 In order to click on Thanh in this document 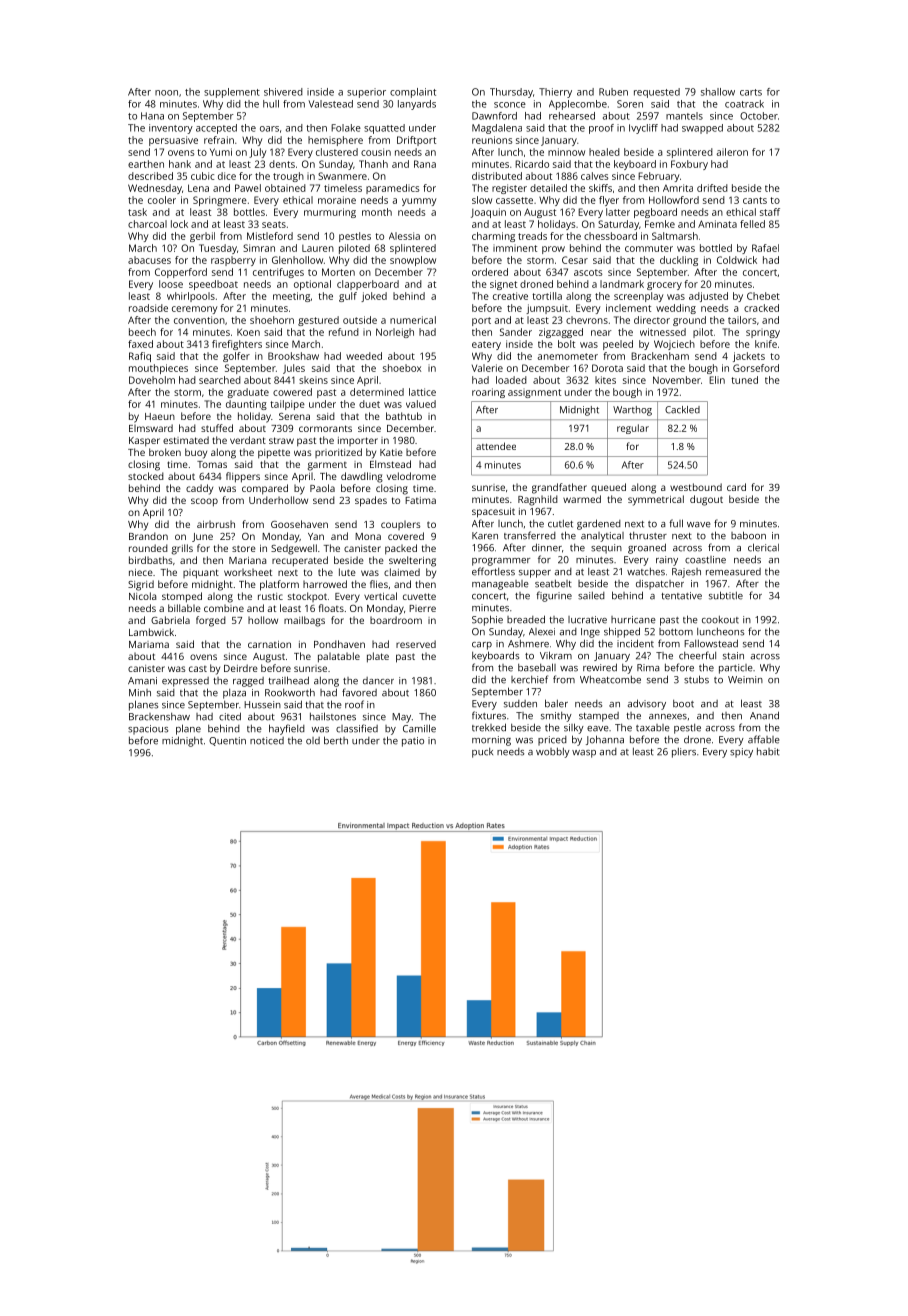, I will do `click(373, 164)`.
